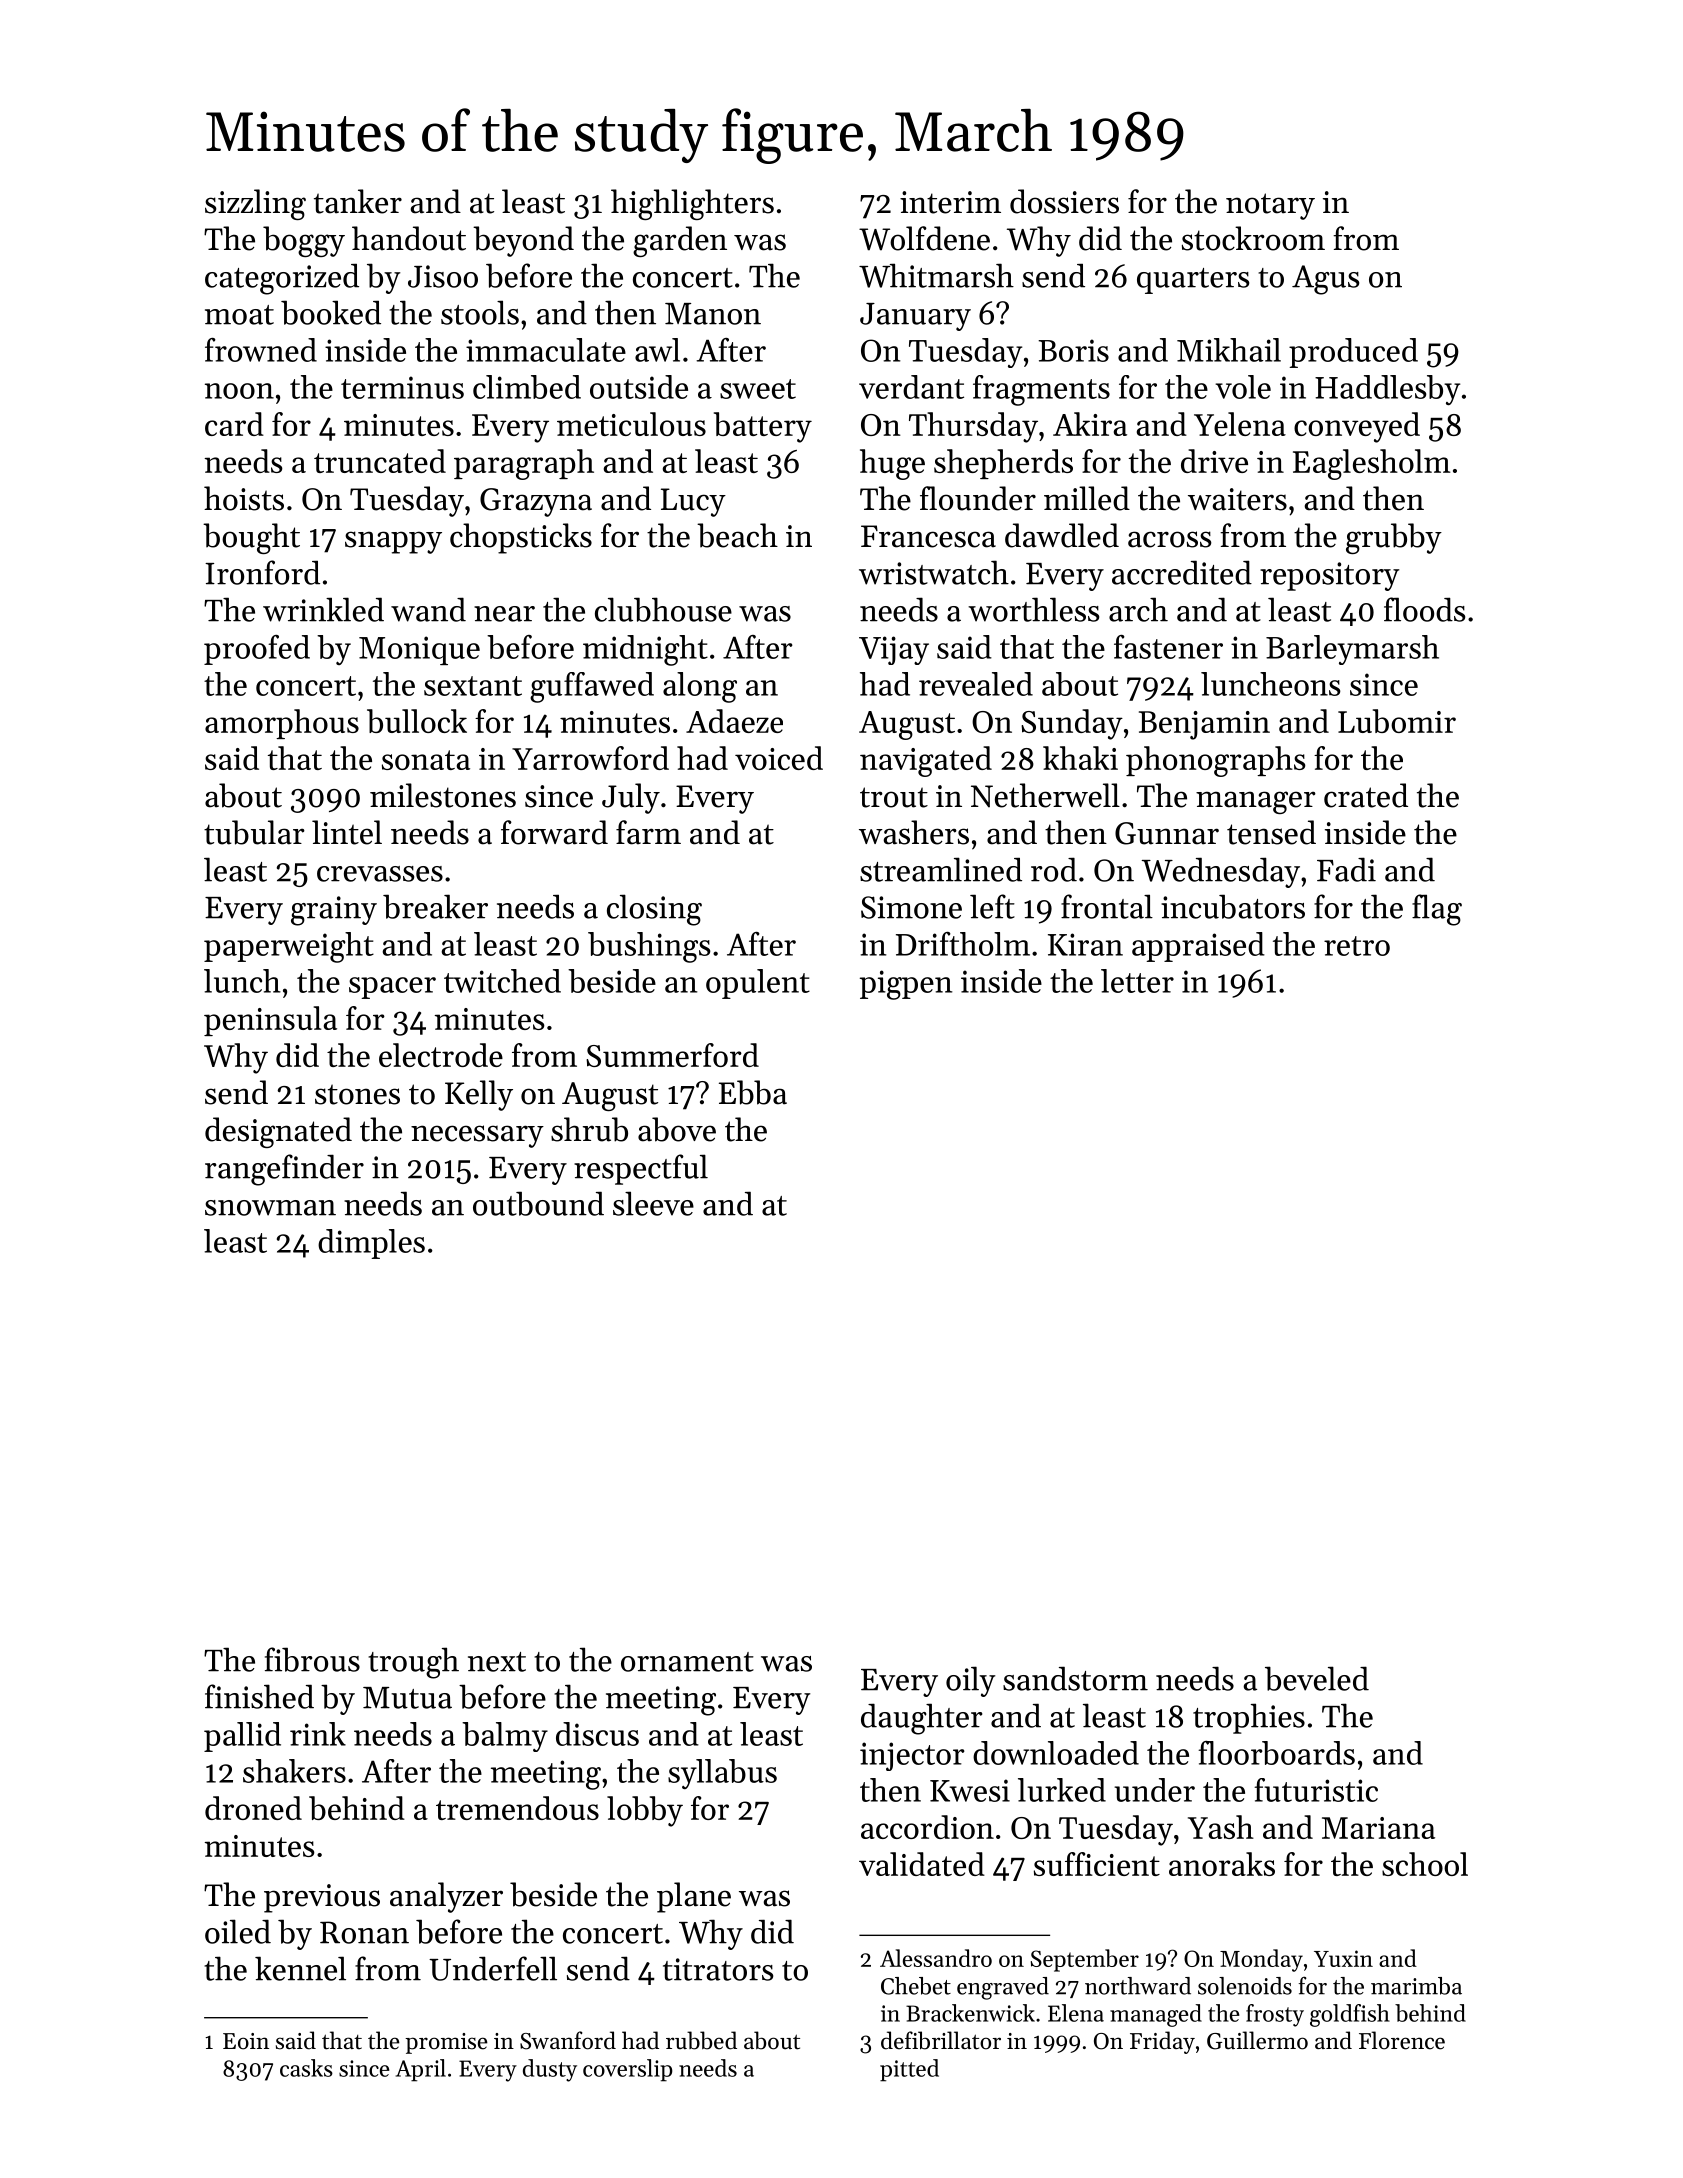 The width and height of the screenshot is (1683, 2178). What do you see at coordinates (1003, 464) in the screenshot?
I see `shepherds` at bounding box center [1003, 464].
